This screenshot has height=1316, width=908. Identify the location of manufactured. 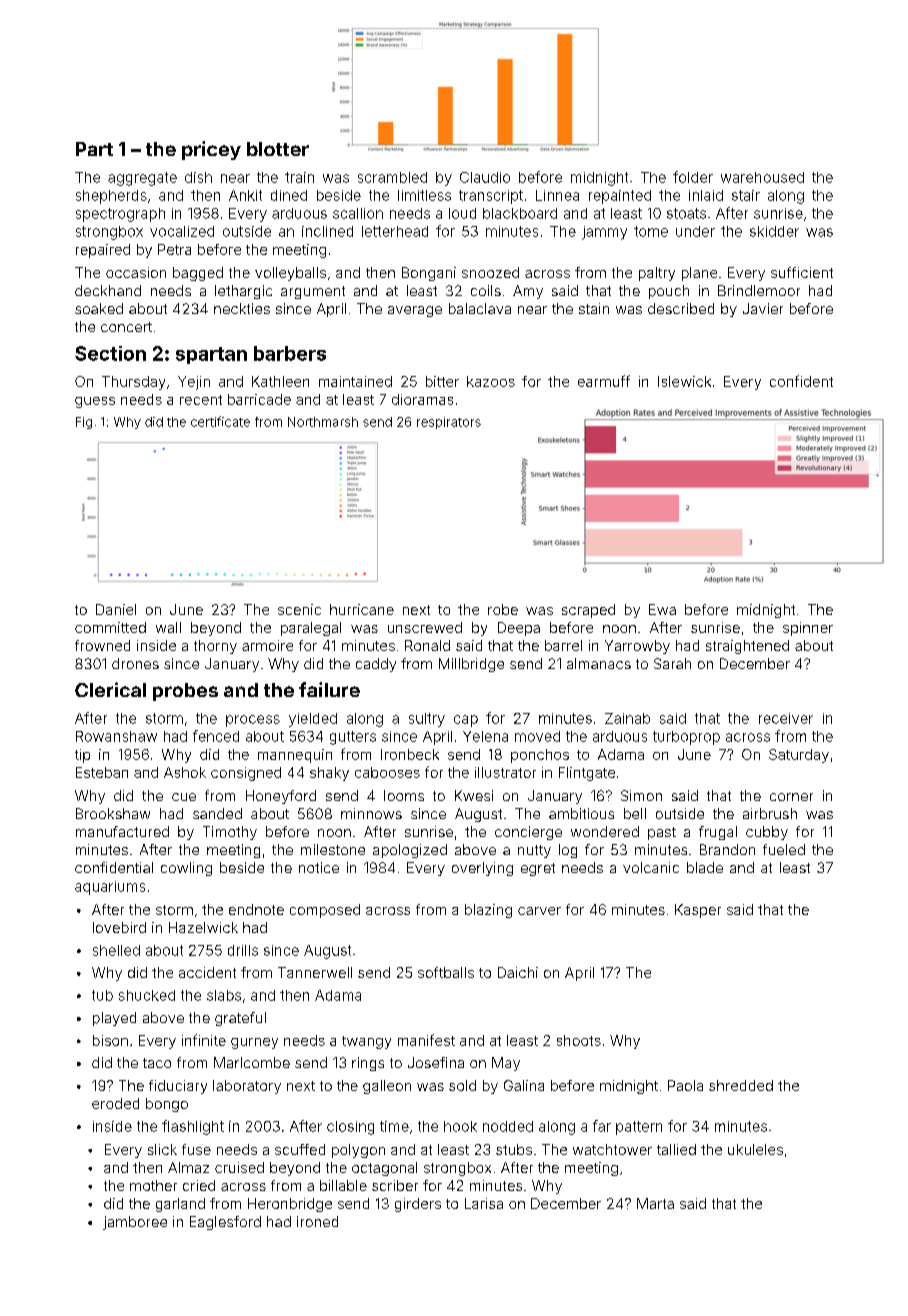
(122, 831).
